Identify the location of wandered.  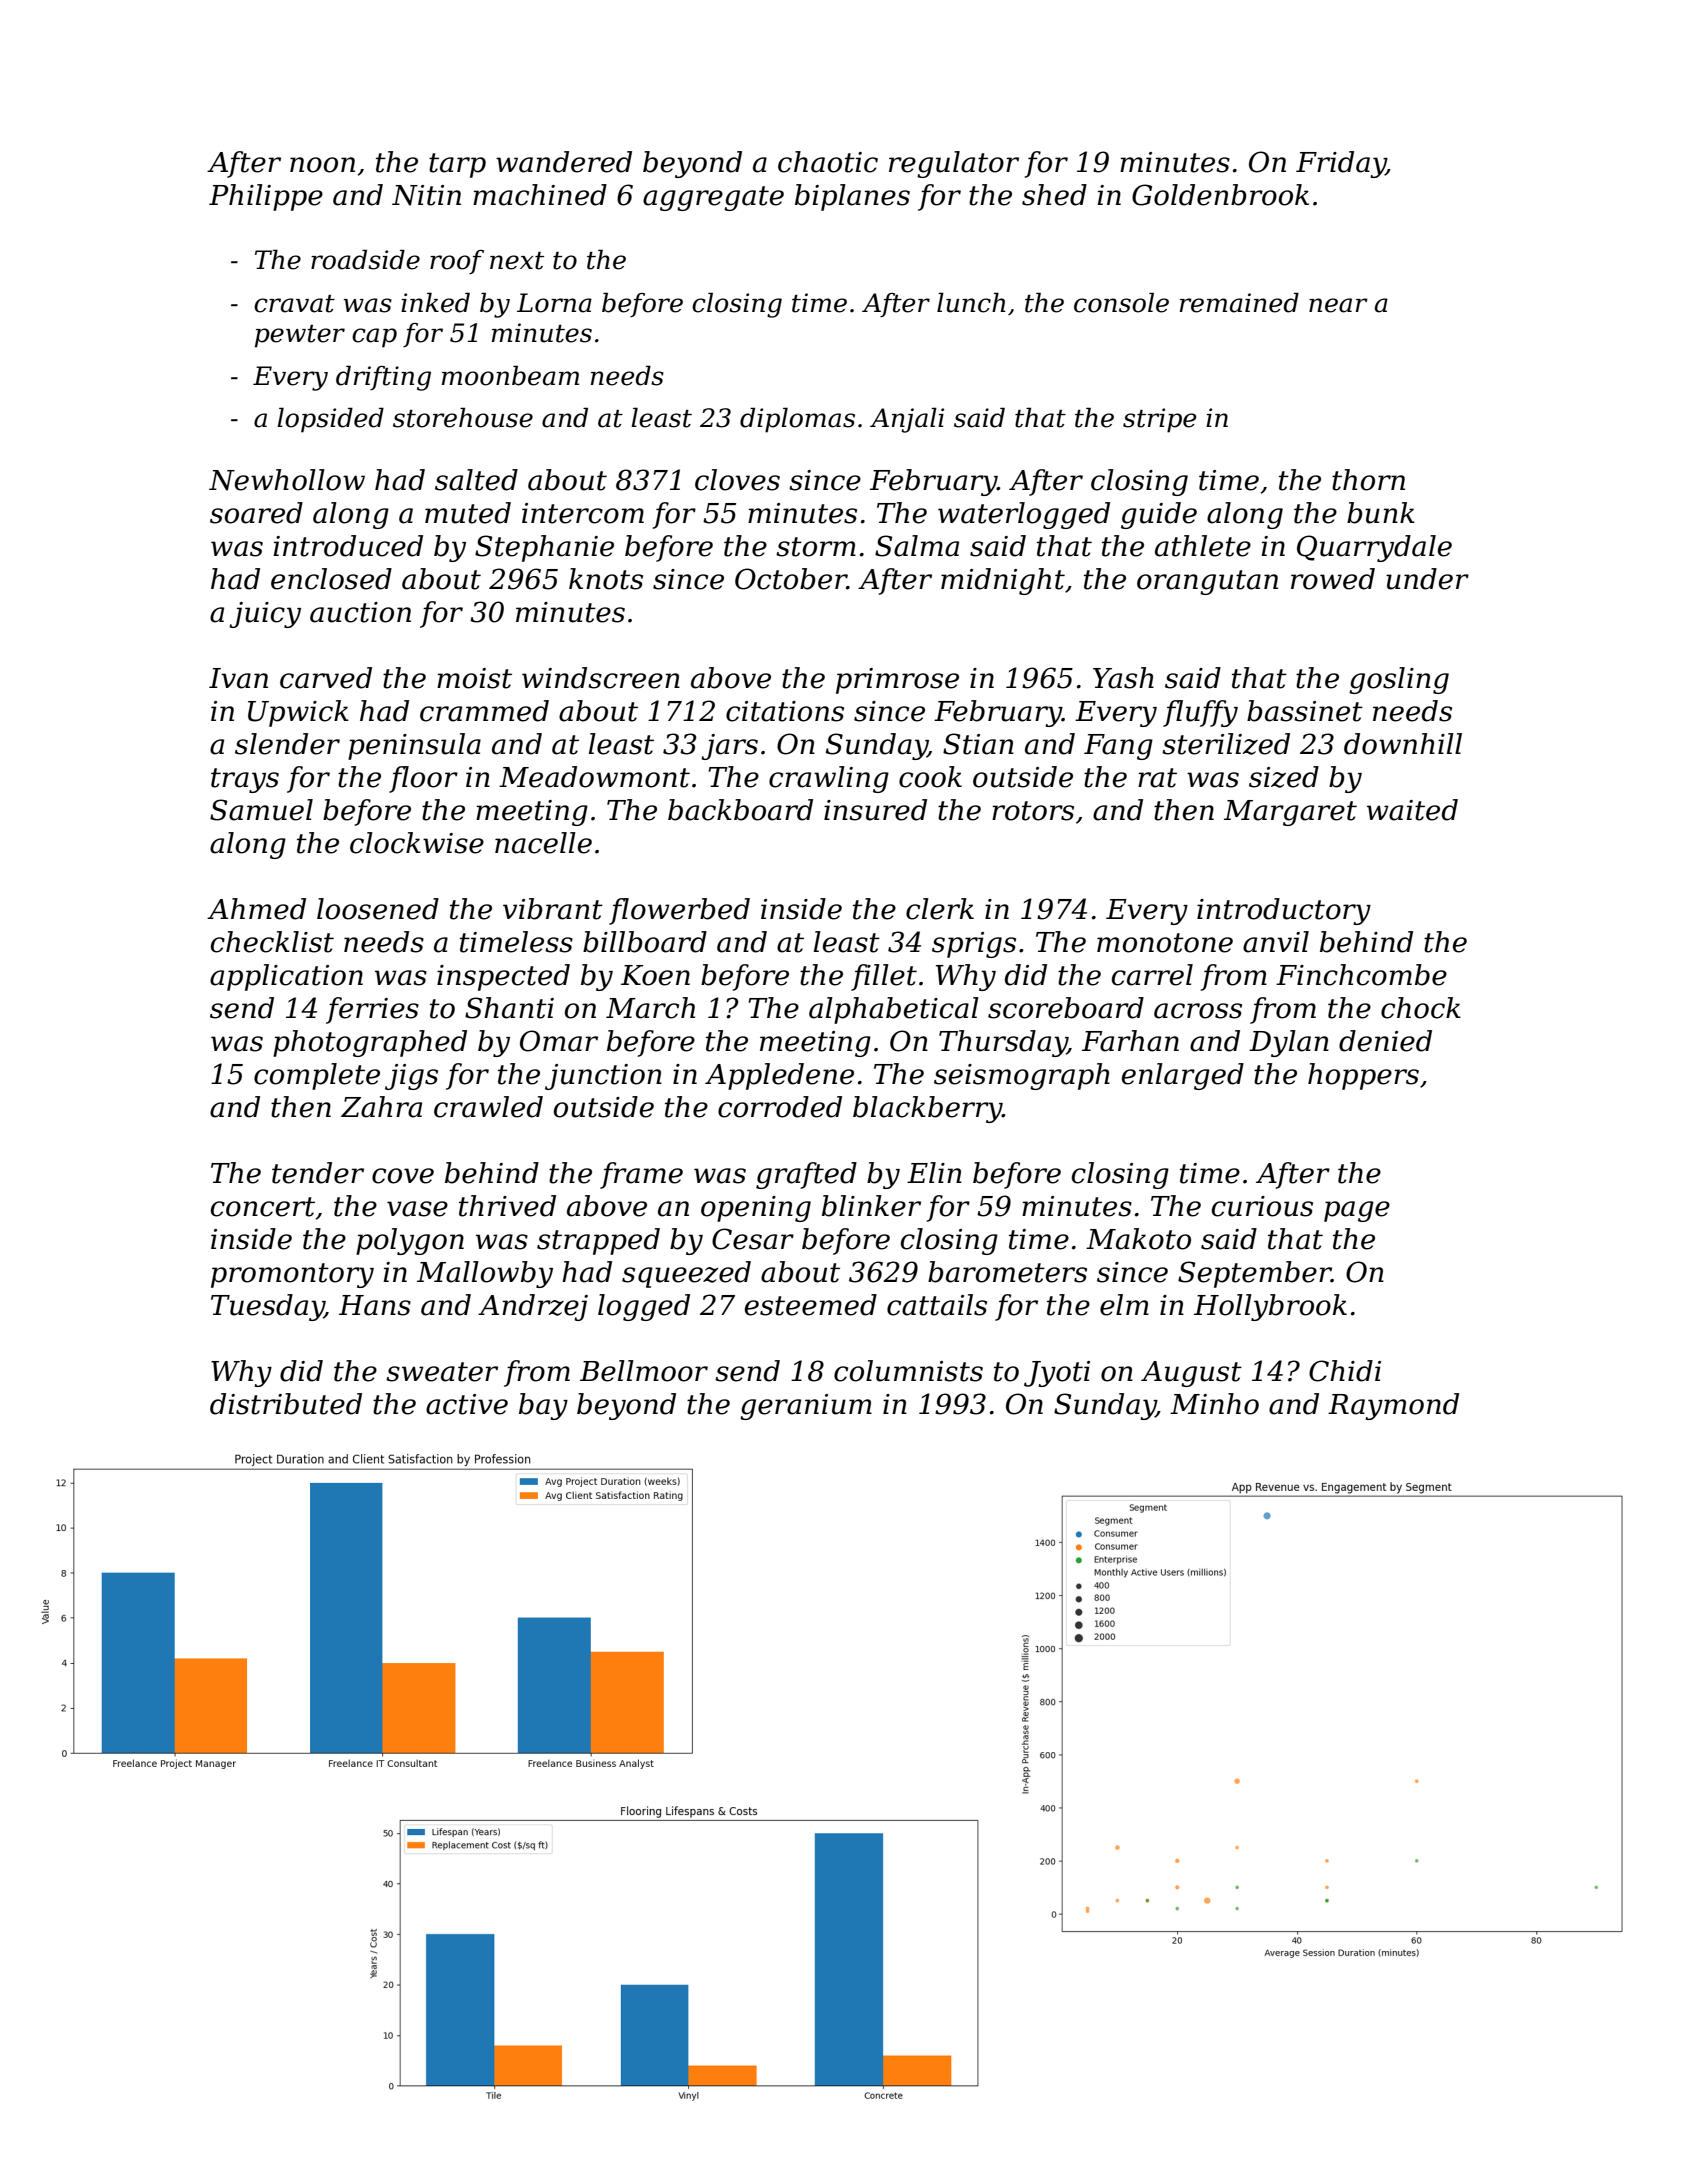
(564, 162).
